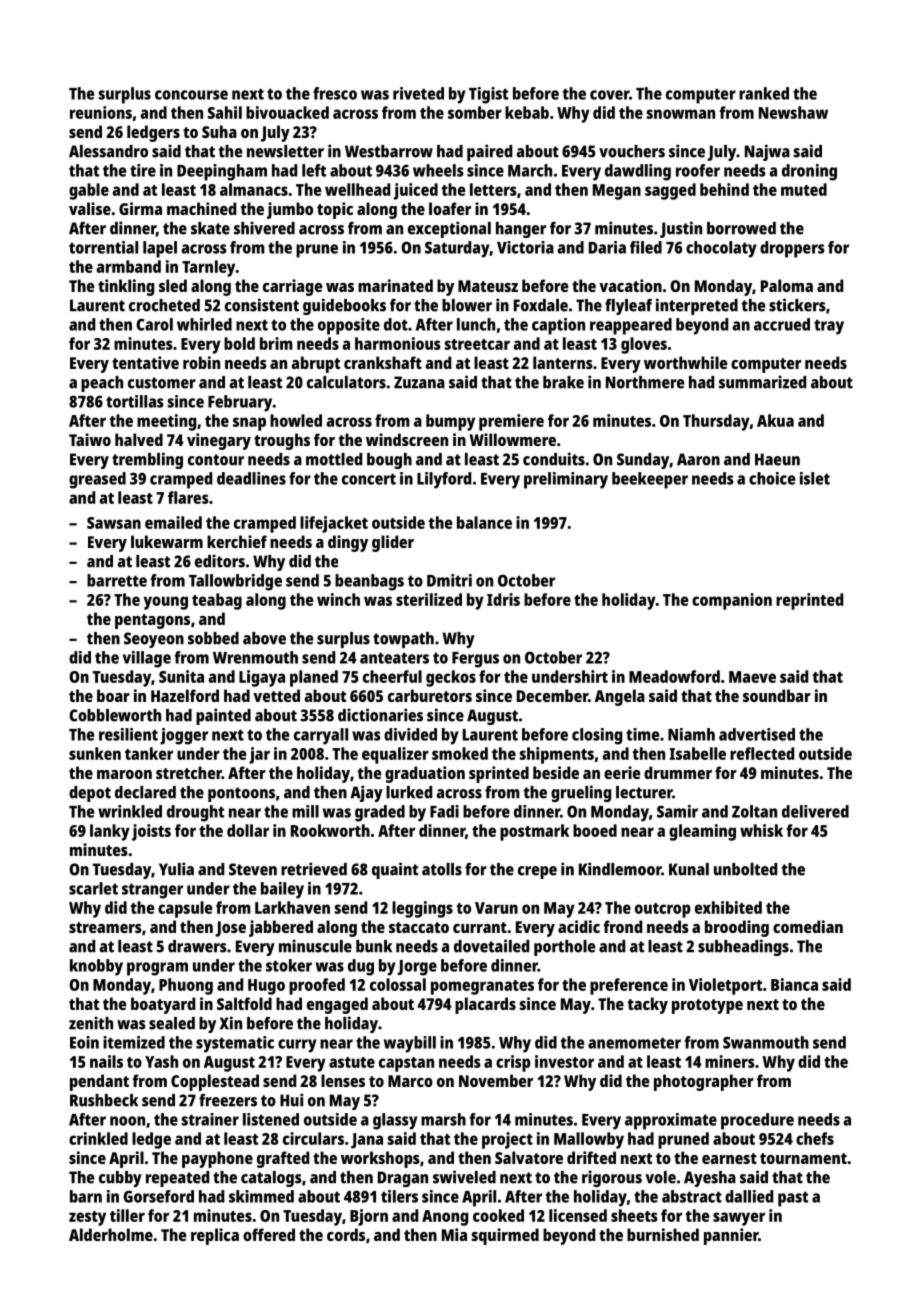 The height and width of the document is (1308, 924). What do you see at coordinates (127, 1121) in the document?
I see `noon` at bounding box center [127, 1121].
